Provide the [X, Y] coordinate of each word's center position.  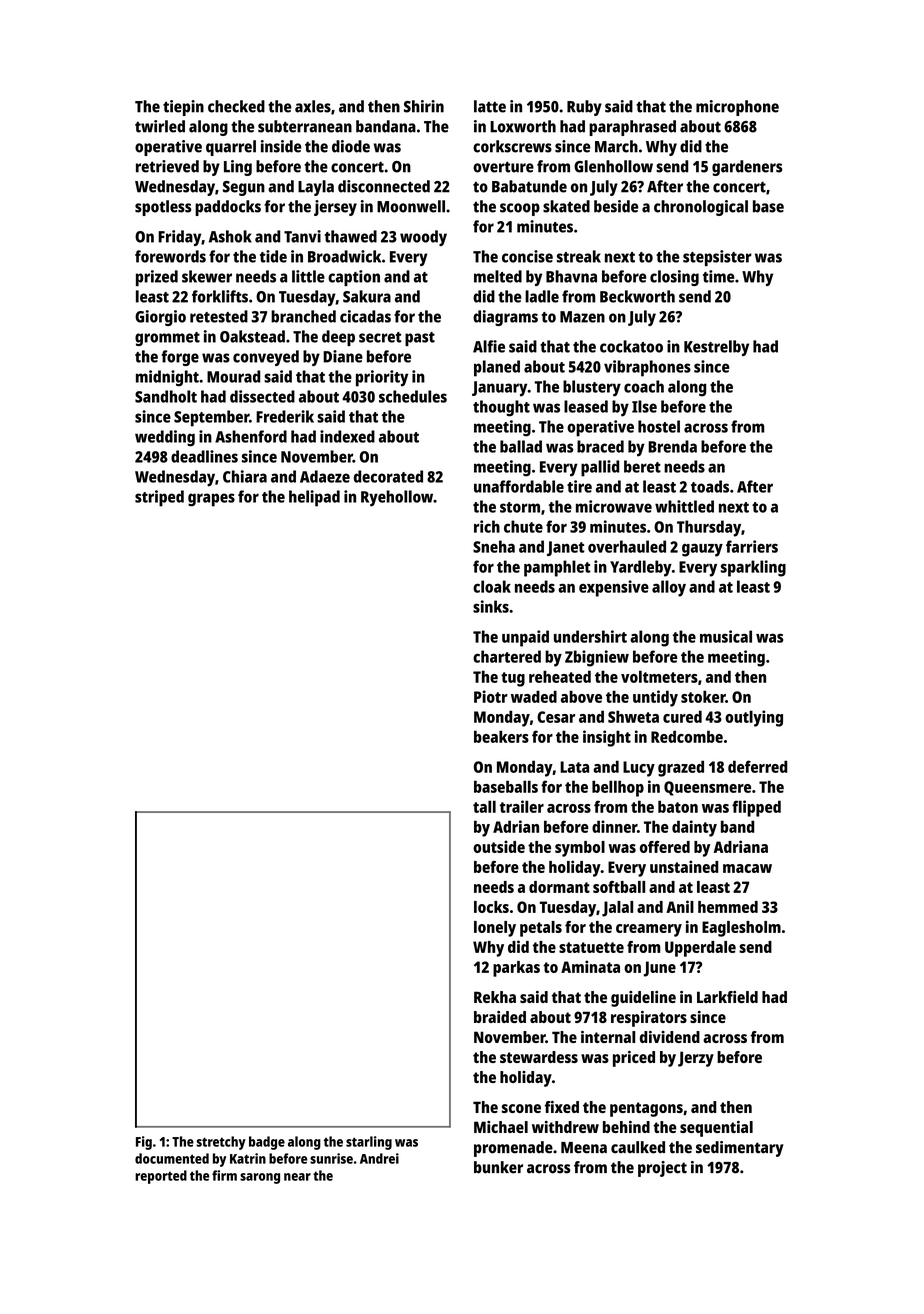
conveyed [266, 358]
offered [665, 847]
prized [157, 278]
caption [354, 278]
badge [267, 1143]
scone [521, 1108]
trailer [522, 806]
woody [423, 238]
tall [484, 806]
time [719, 276]
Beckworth [637, 296]
